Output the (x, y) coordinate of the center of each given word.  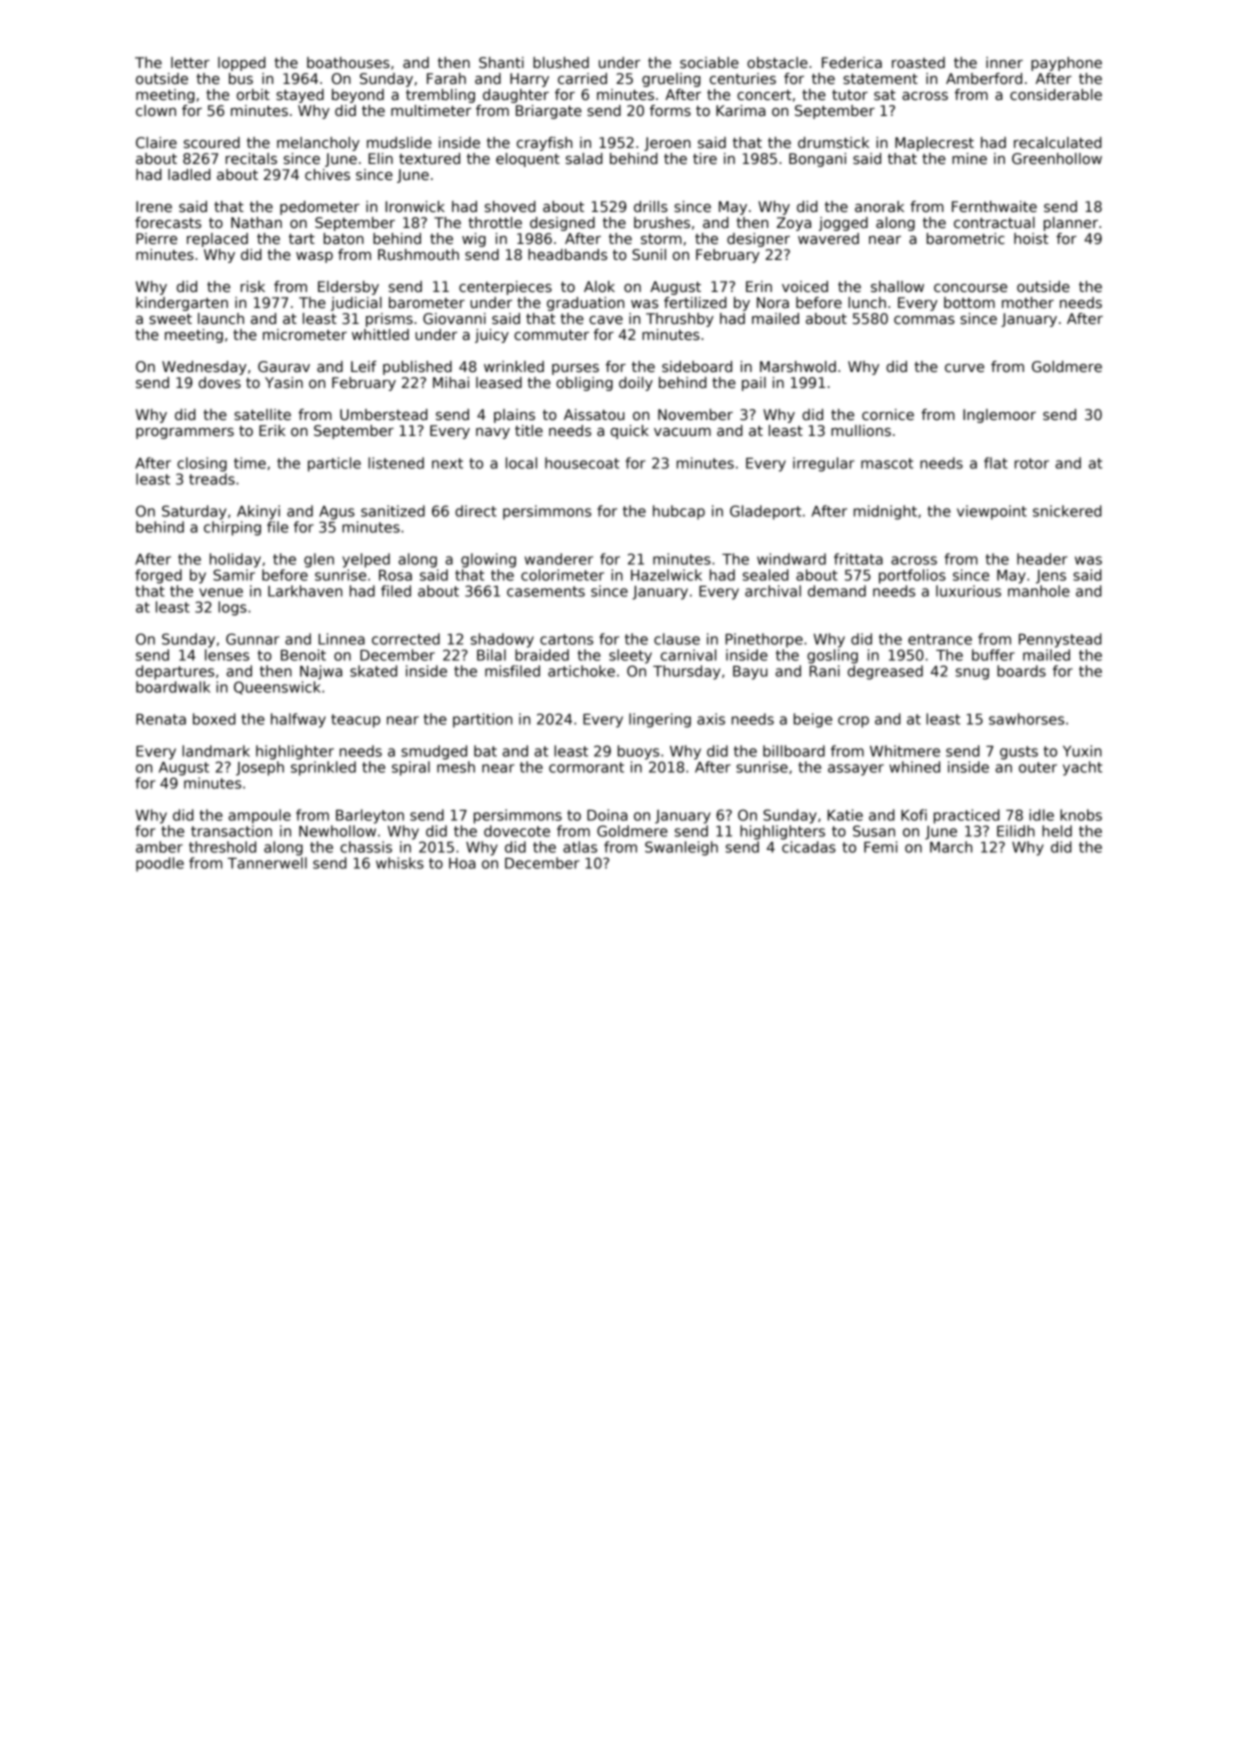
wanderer (559, 559)
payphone (1066, 64)
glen (319, 560)
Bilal (491, 655)
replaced (217, 240)
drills (651, 206)
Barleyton (370, 816)
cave (606, 320)
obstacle (777, 62)
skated (373, 671)
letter (190, 62)
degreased (885, 672)
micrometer (305, 334)
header (1042, 559)
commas (924, 320)
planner (1071, 224)
